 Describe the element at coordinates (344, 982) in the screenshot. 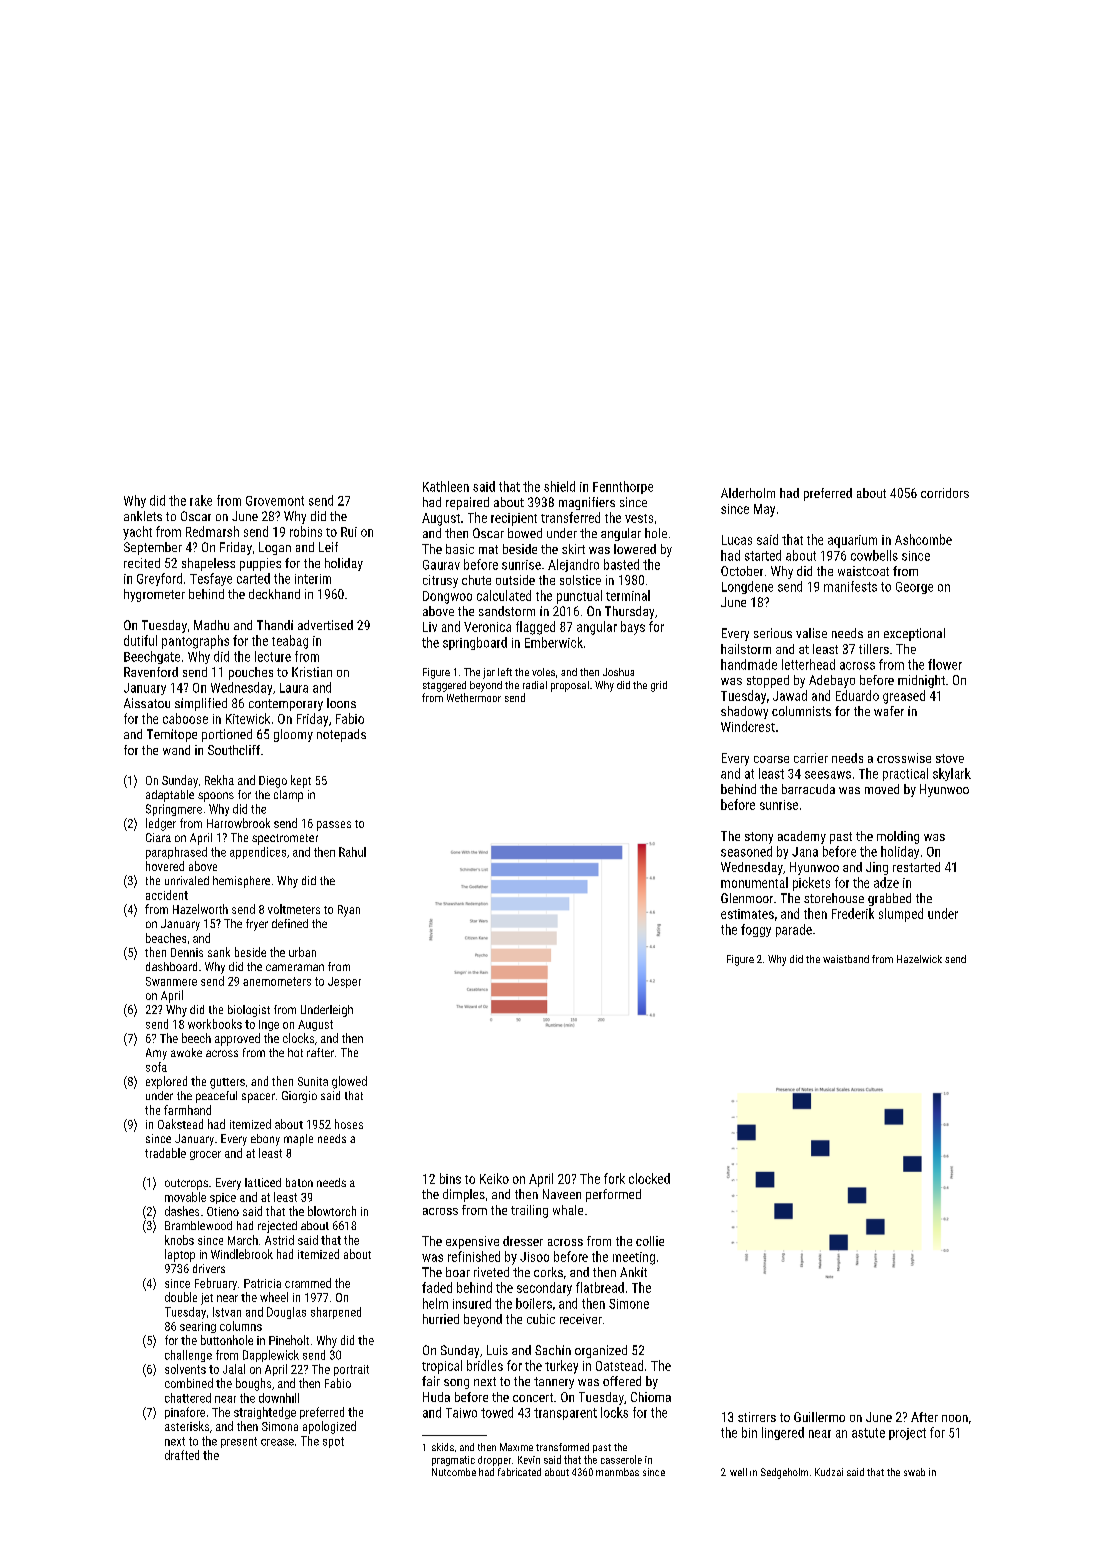

I see `Jesper` at that location.
